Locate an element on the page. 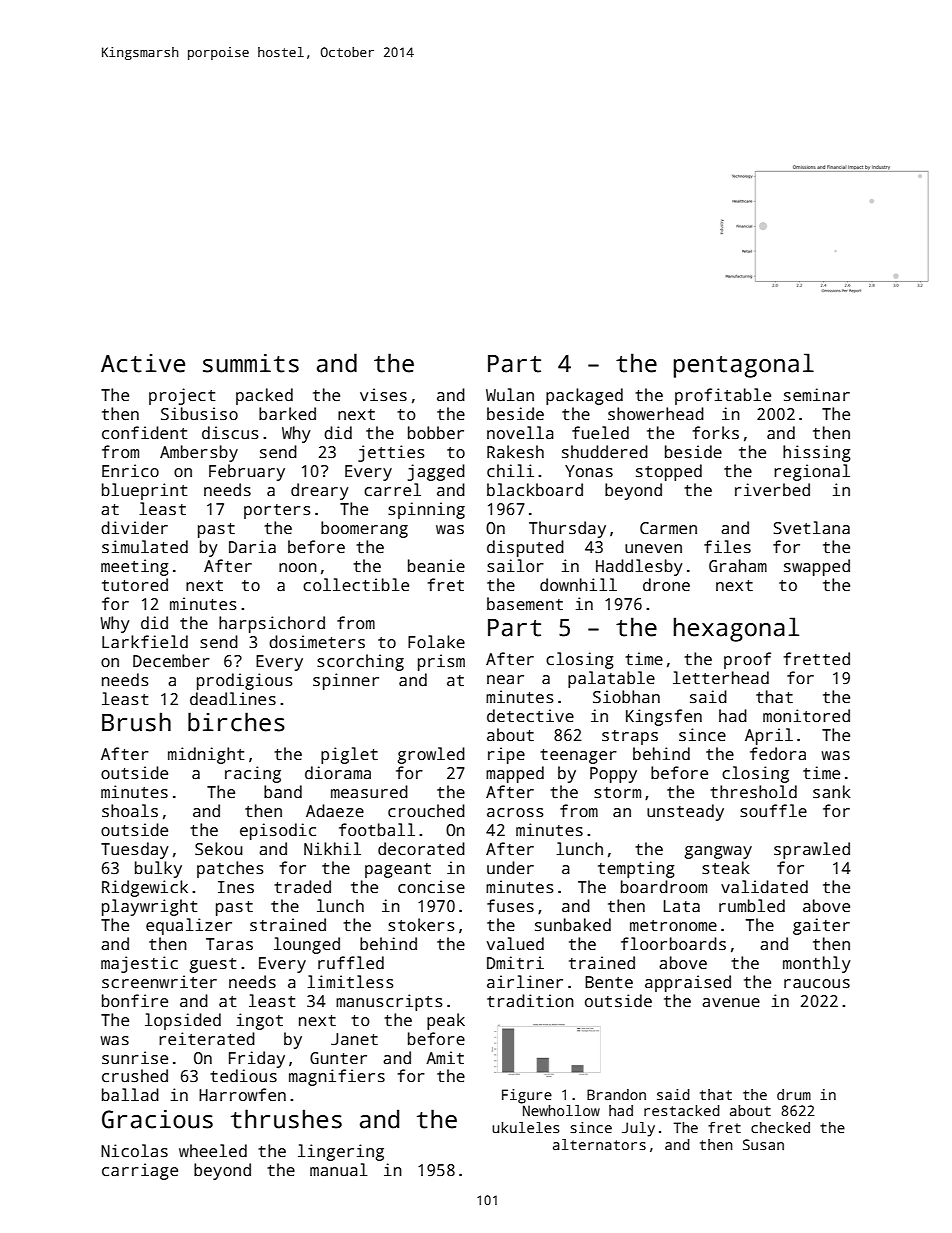 Image resolution: width=952 pixels, height=1233 pixels. Daria is located at coordinates (252, 547).
